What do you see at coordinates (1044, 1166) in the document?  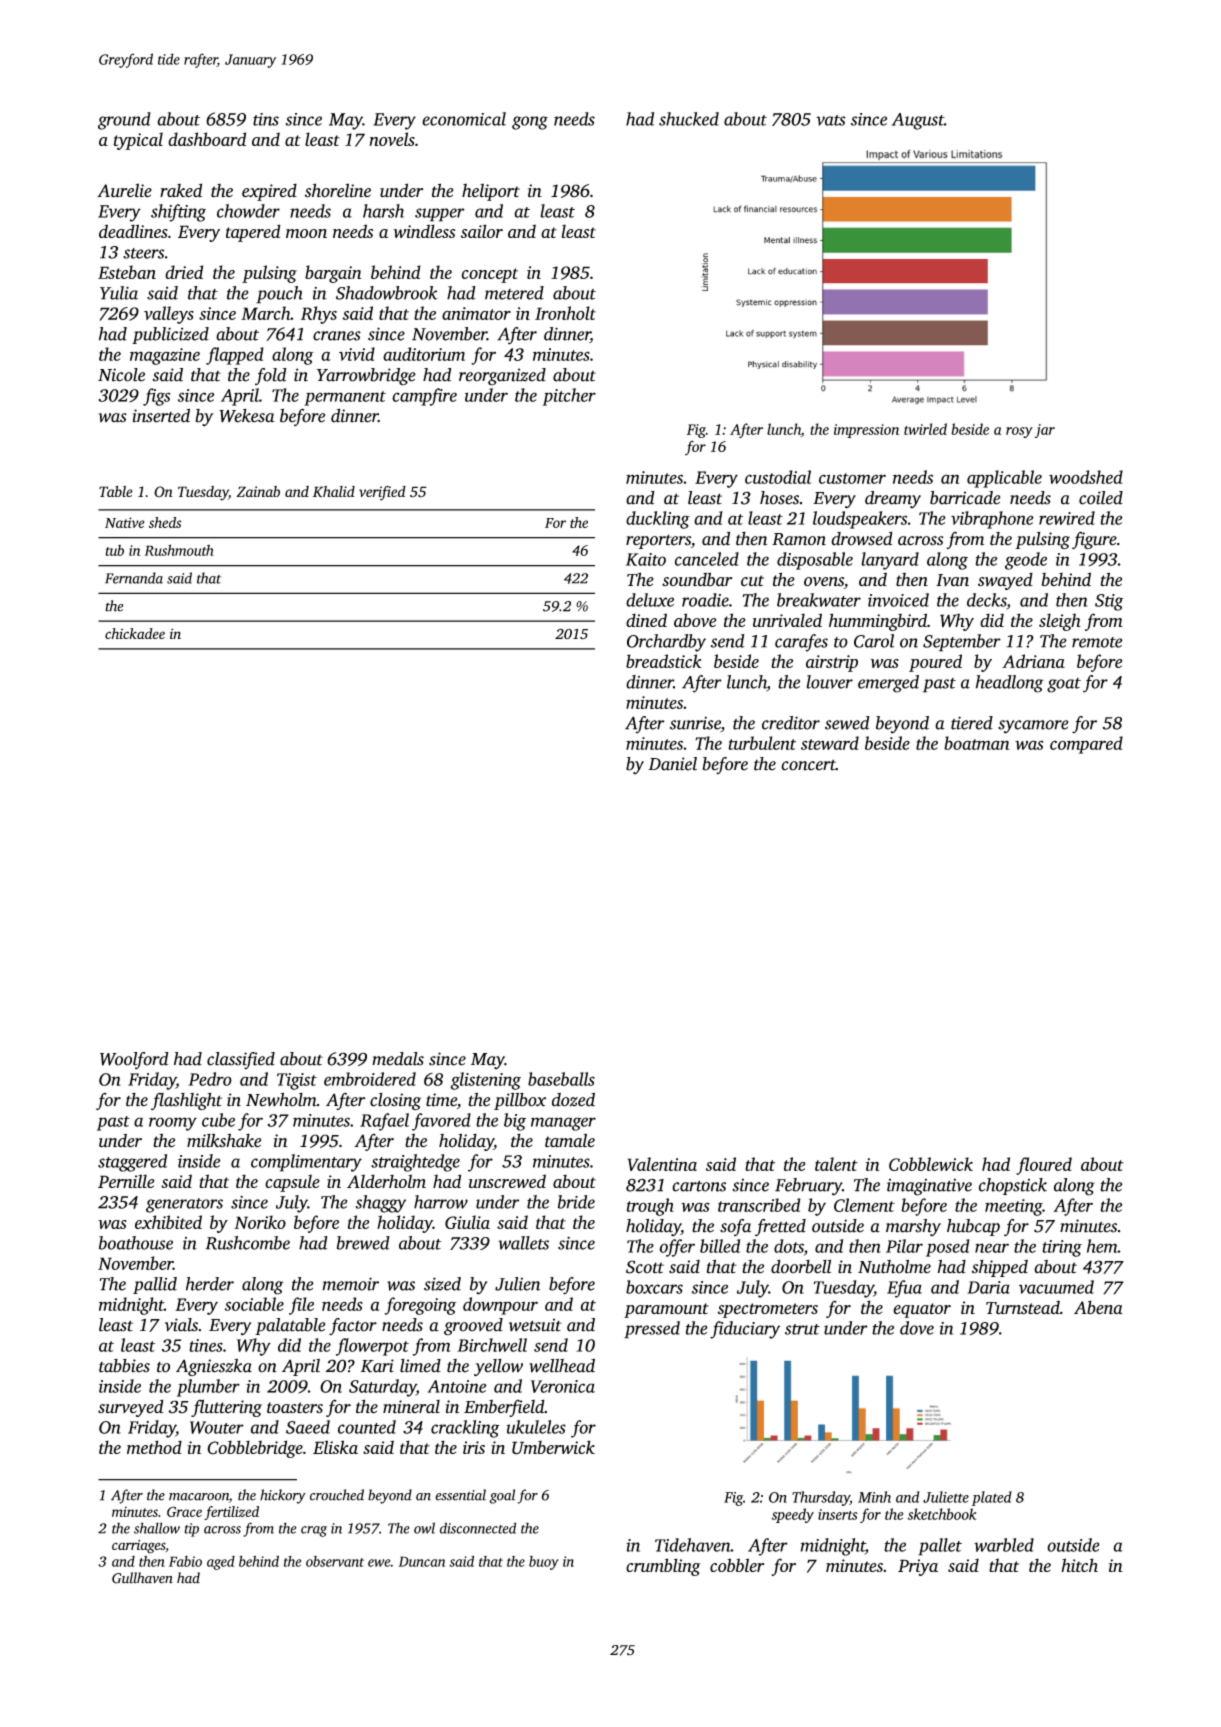 I see `floured` at bounding box center [1044, 1166].
